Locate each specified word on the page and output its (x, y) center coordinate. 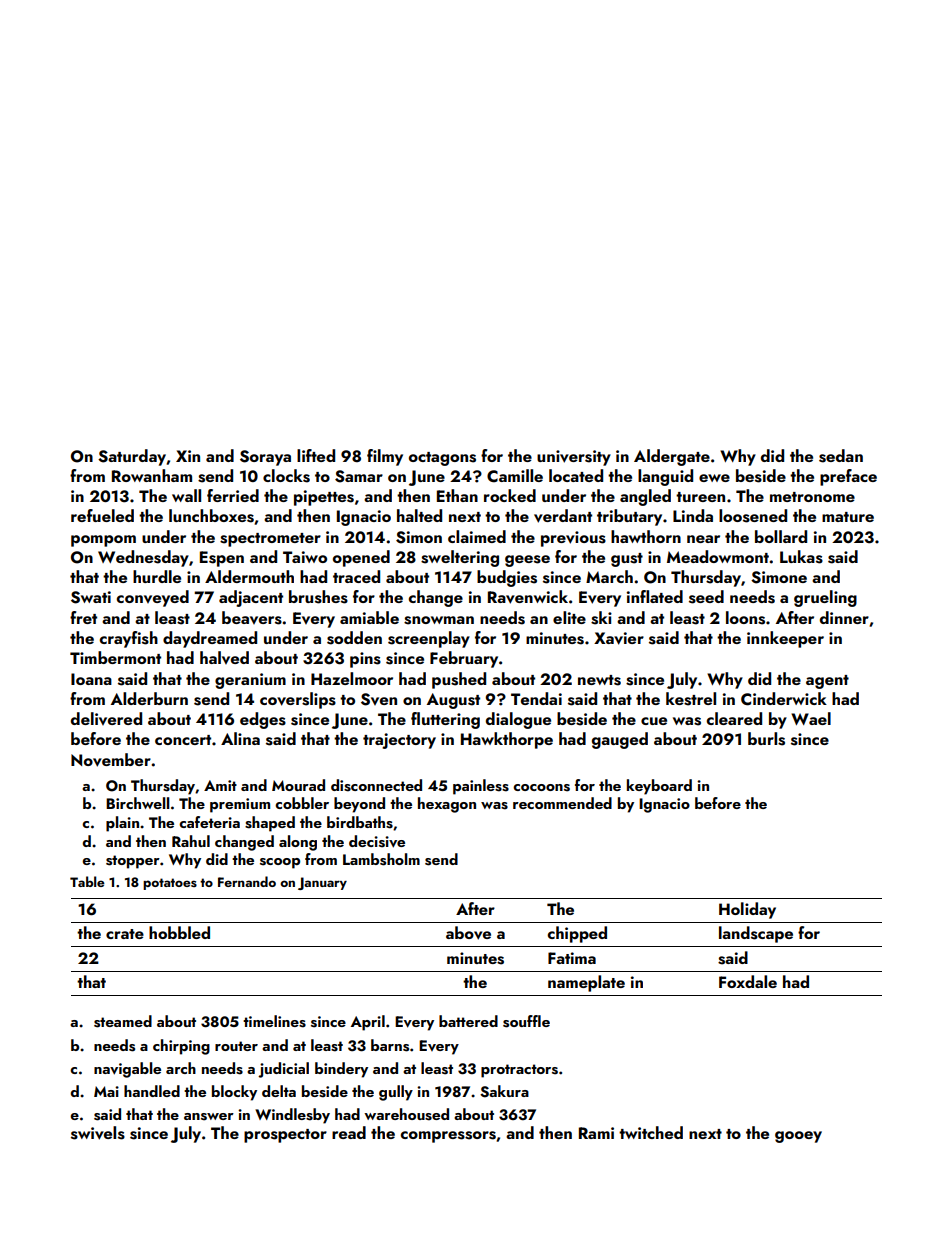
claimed (477, 536)
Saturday (132, 457)
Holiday (747, 910)
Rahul (191, 841)
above (468, 933)
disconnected (376, 785)
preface (848, 477)
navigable (127, 1070)
